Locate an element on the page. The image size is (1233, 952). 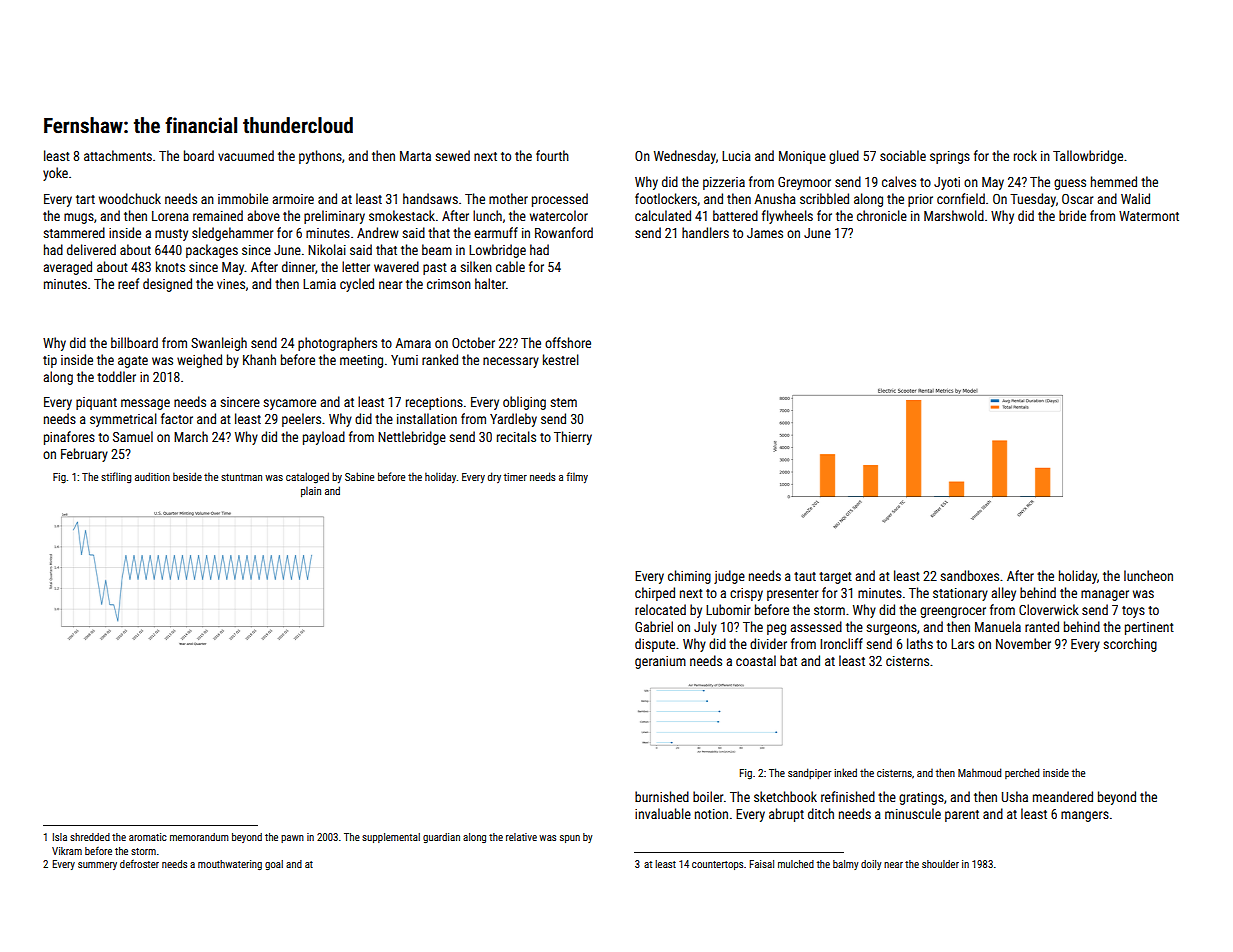
sandboxes is located at coordinates (969, 575).
